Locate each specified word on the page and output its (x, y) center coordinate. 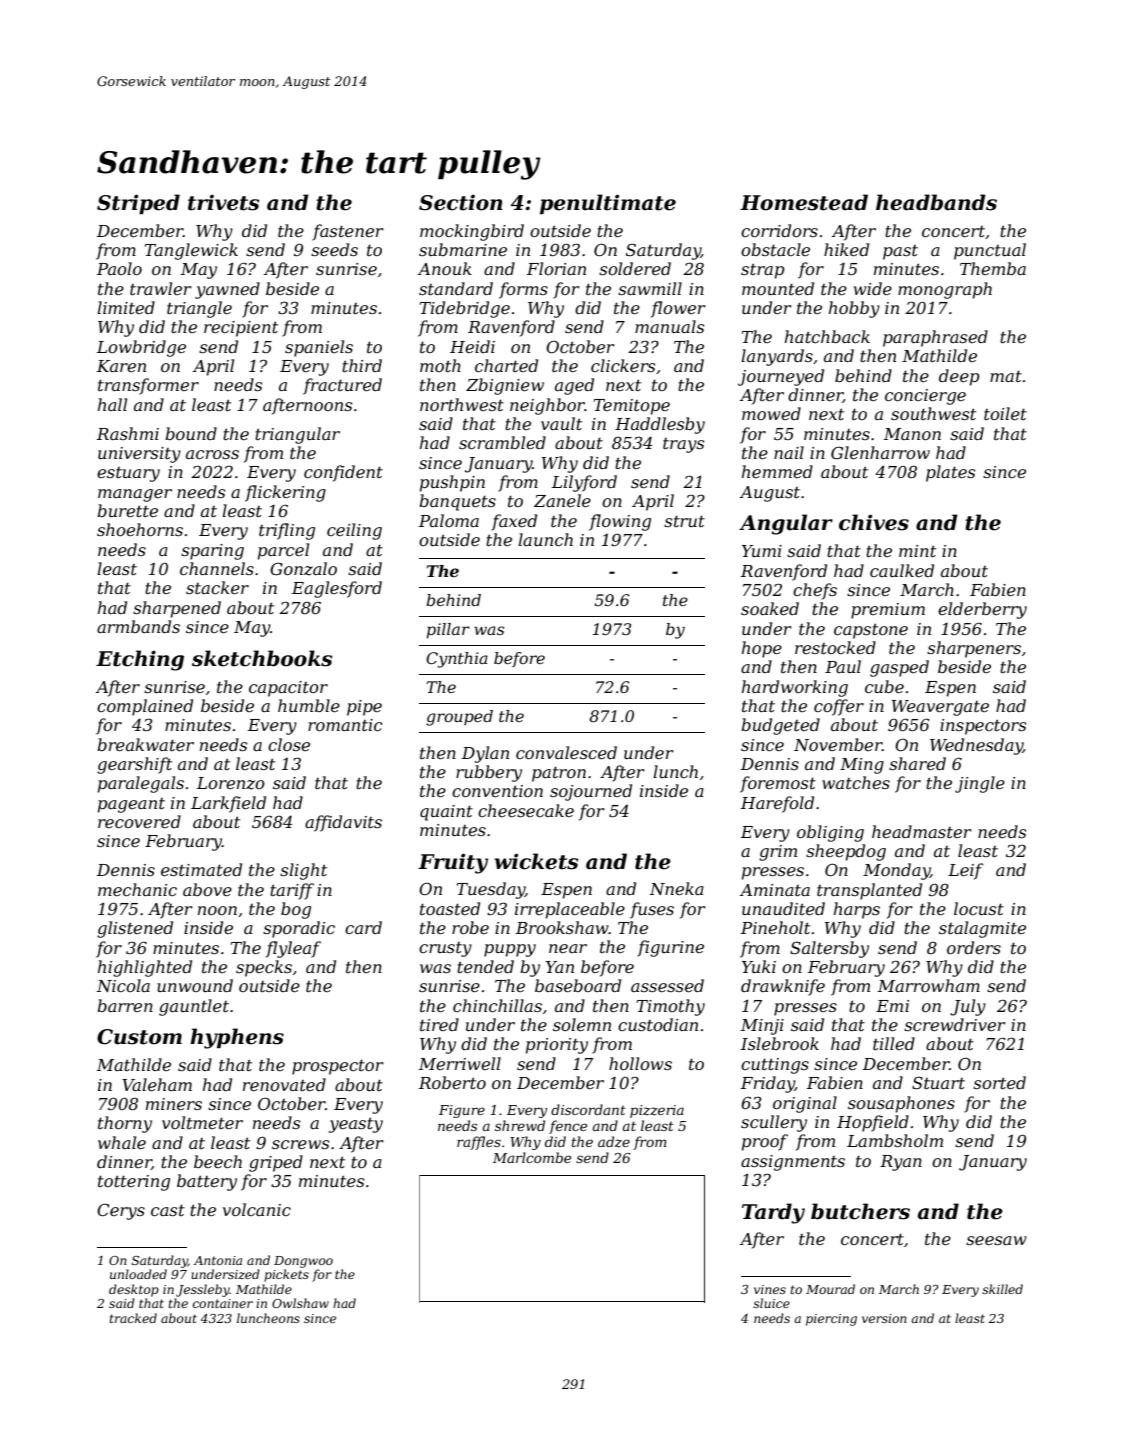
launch (545, 539)
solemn (582, 1024)
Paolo (119, 268)
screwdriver (955, 1024)
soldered (635, 268)
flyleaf (293, 949)
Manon (912, 434)
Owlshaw (300, 1303)
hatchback (827, 336)
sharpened (177, 609)
